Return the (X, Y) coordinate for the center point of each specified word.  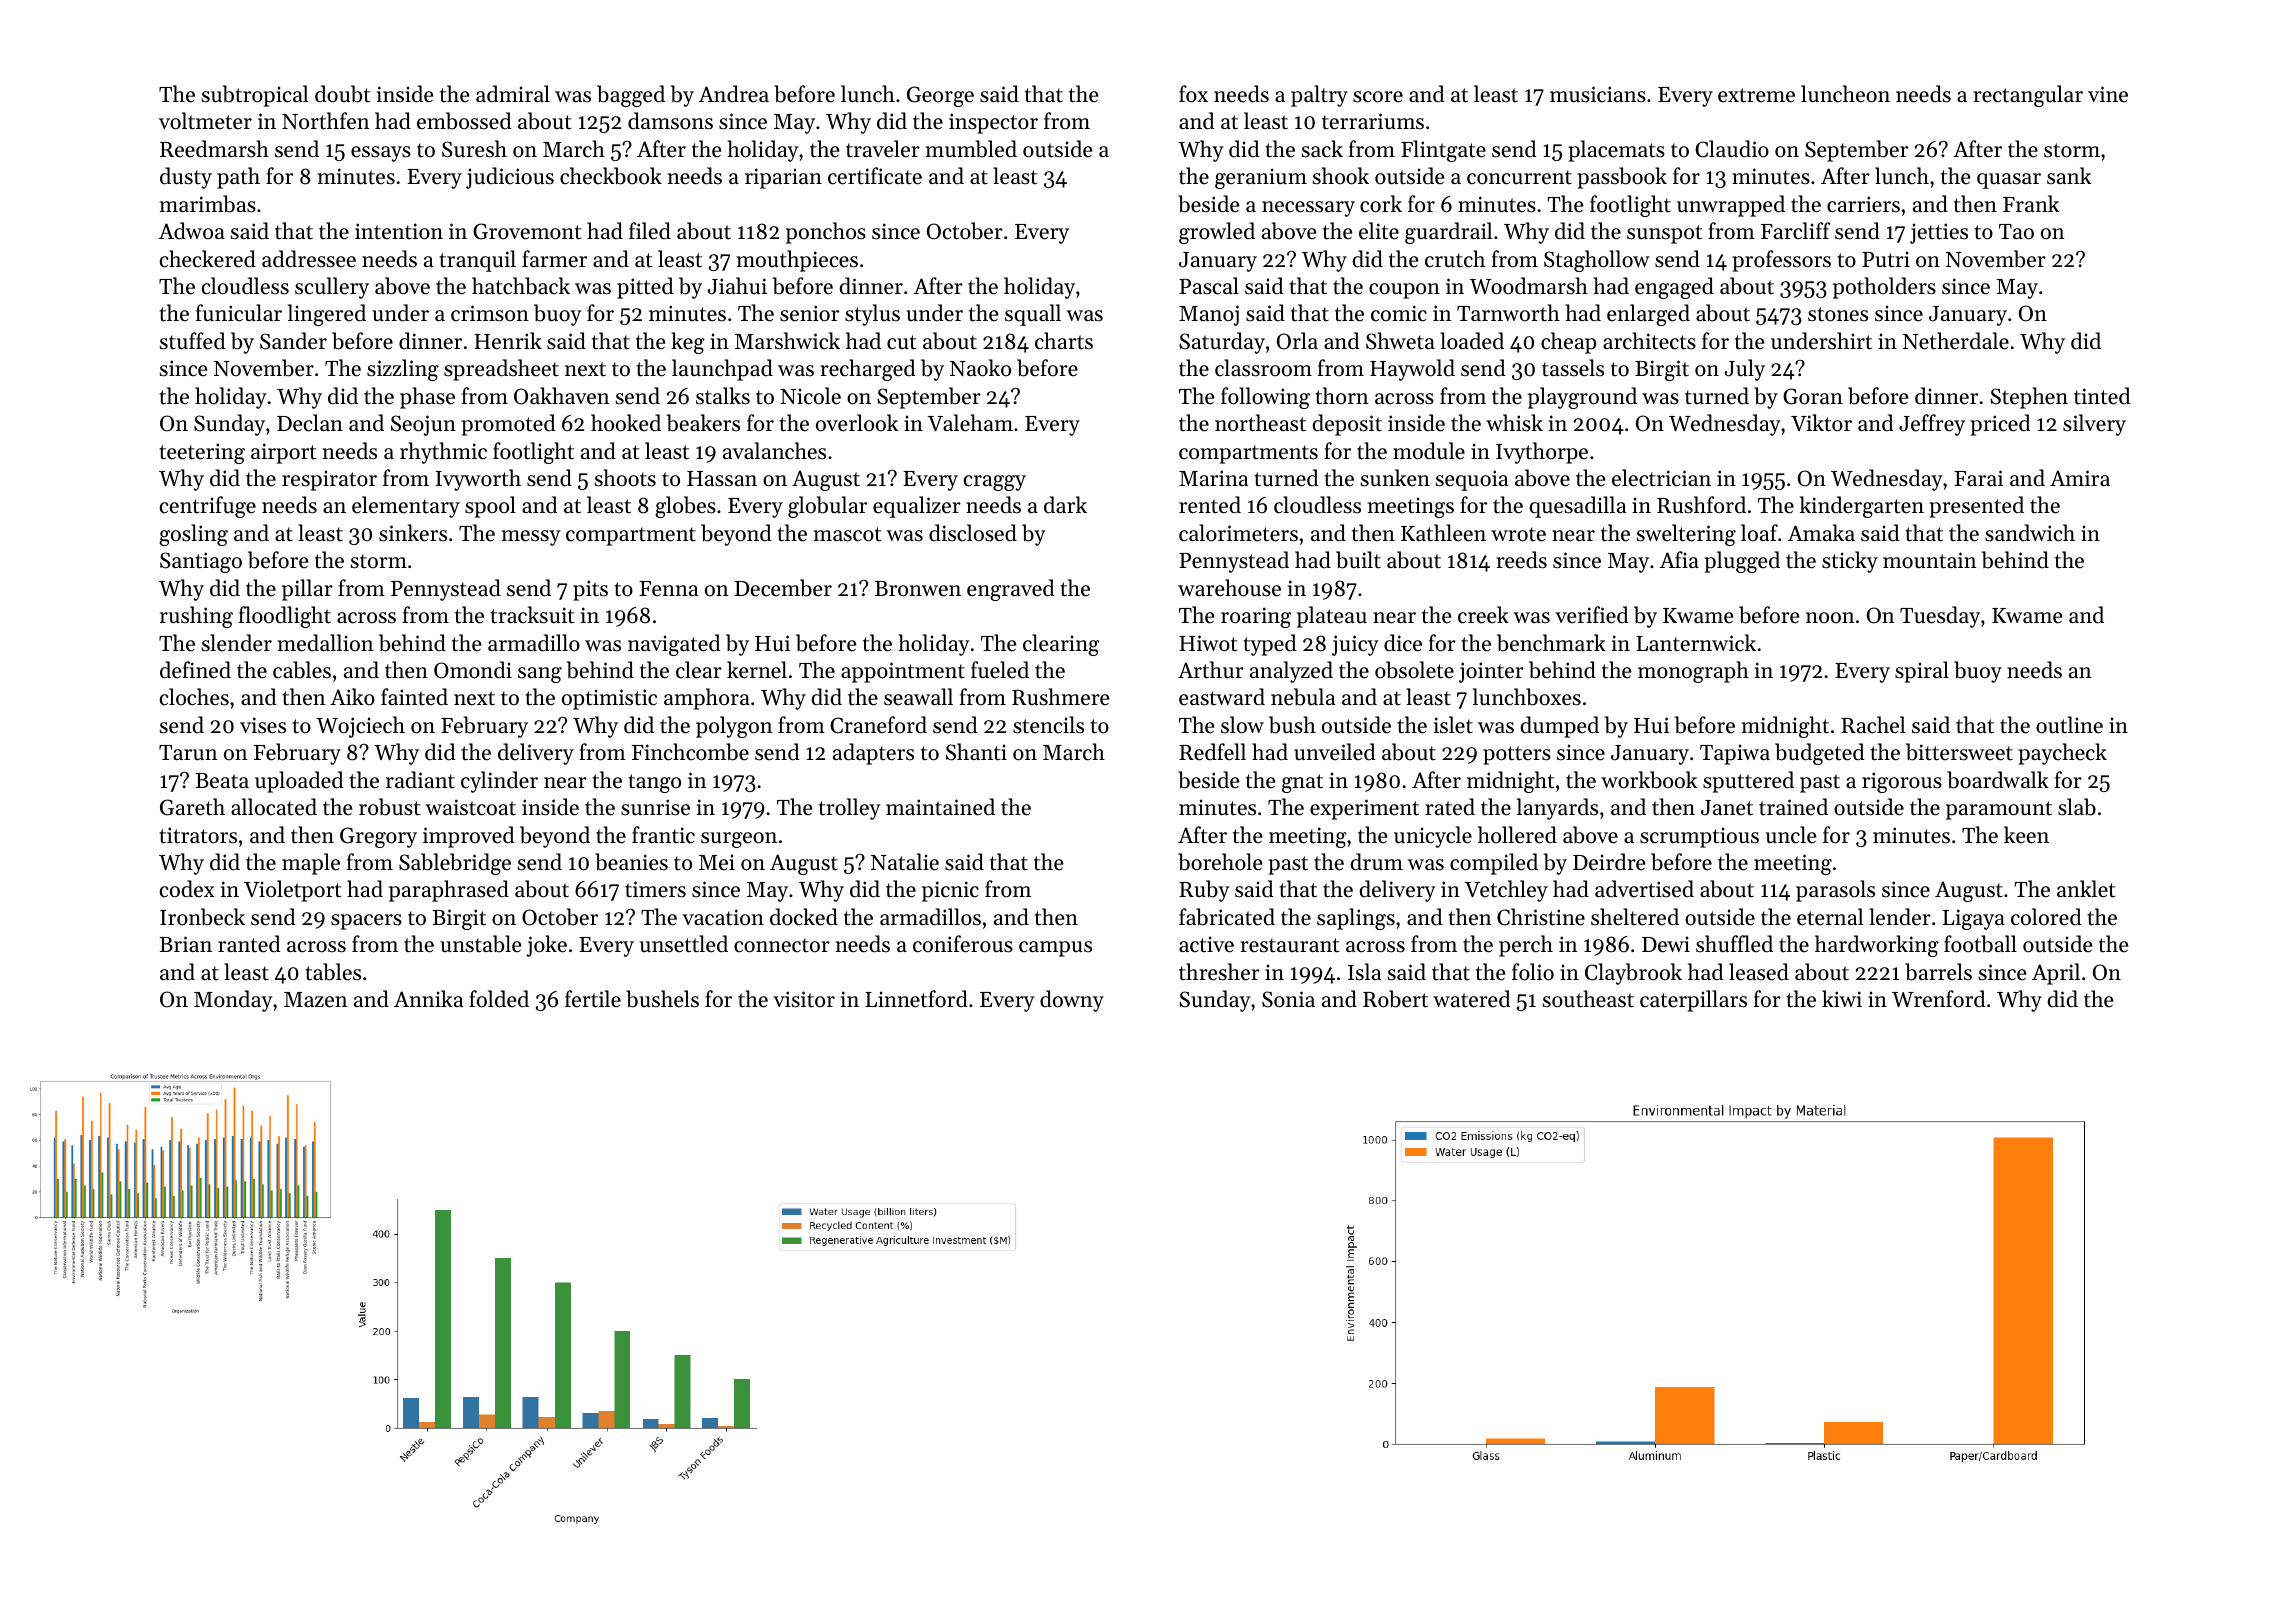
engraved (1011, 590)
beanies (631, 862)
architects (1649, 341)
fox (1193, 94)
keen (2026, 835)
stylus (872, 315)
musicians (1598, 94)
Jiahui (737, 286)
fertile (593, 999)
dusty (186, 178)
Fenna (668, 589)
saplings (1356, 919)
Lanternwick (1696, 643)
